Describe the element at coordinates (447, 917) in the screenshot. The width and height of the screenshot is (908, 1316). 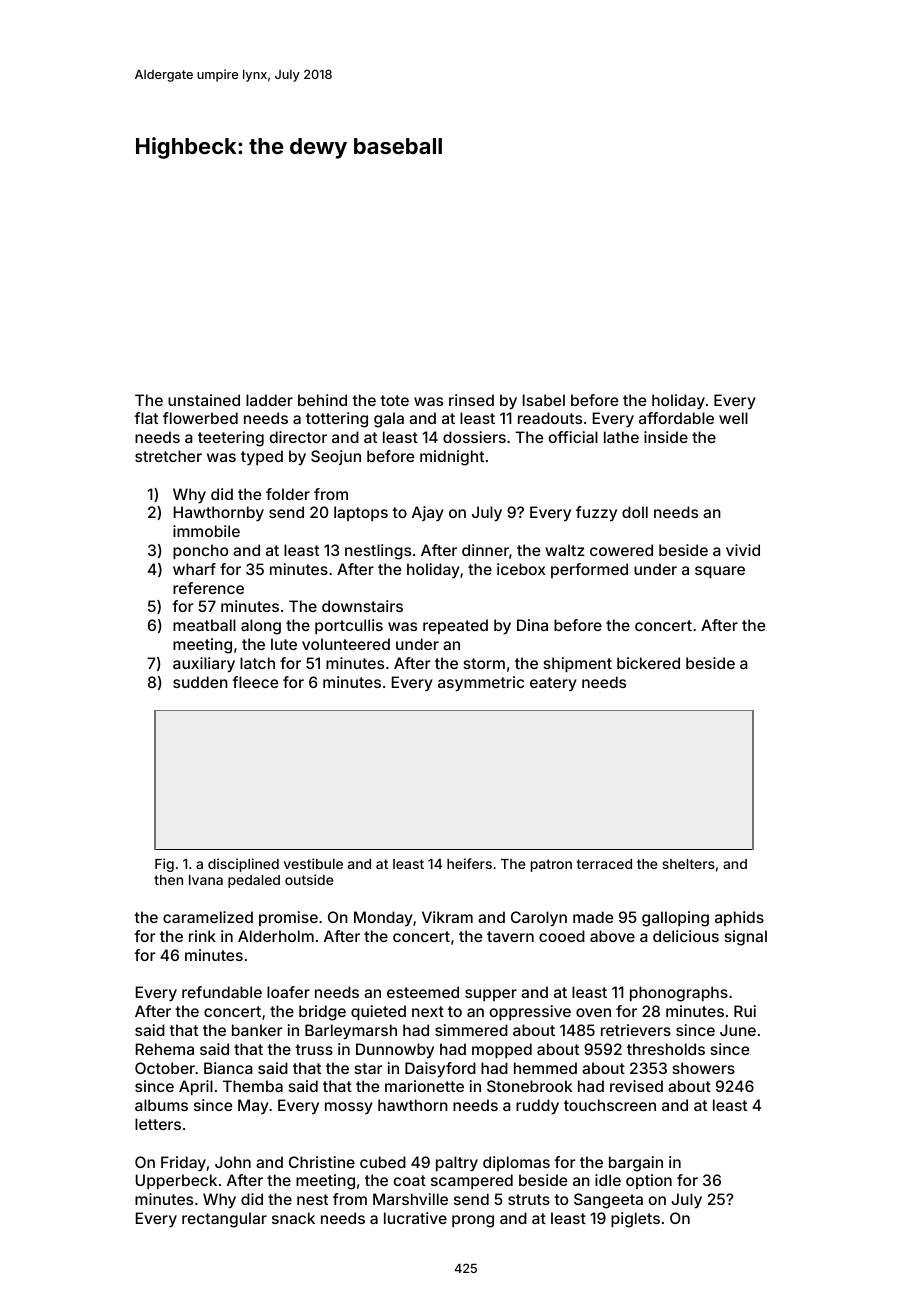
I see `Vikram` at that location.
